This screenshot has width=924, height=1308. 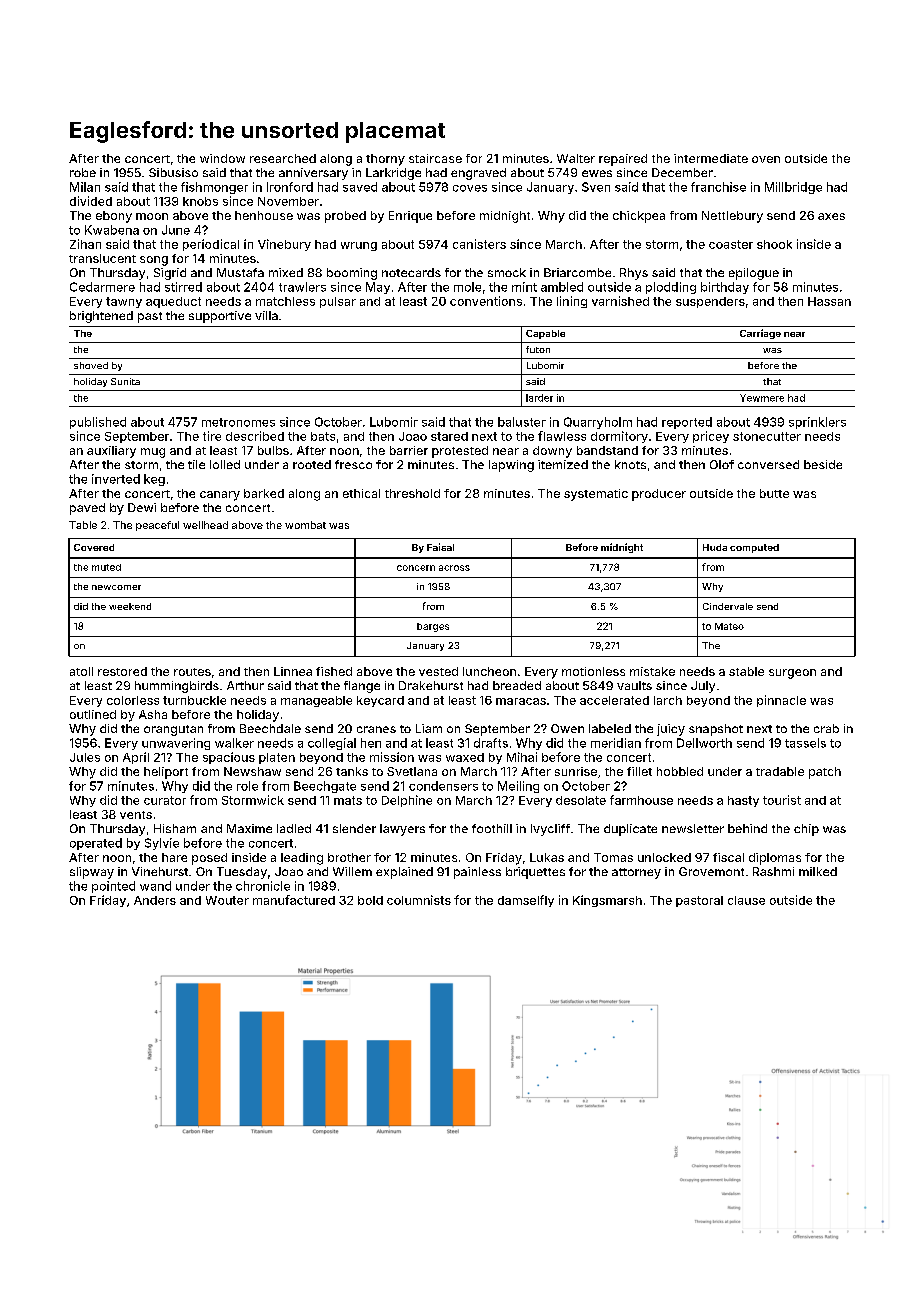 I want to click on barges, so click(x=433, y=627).
